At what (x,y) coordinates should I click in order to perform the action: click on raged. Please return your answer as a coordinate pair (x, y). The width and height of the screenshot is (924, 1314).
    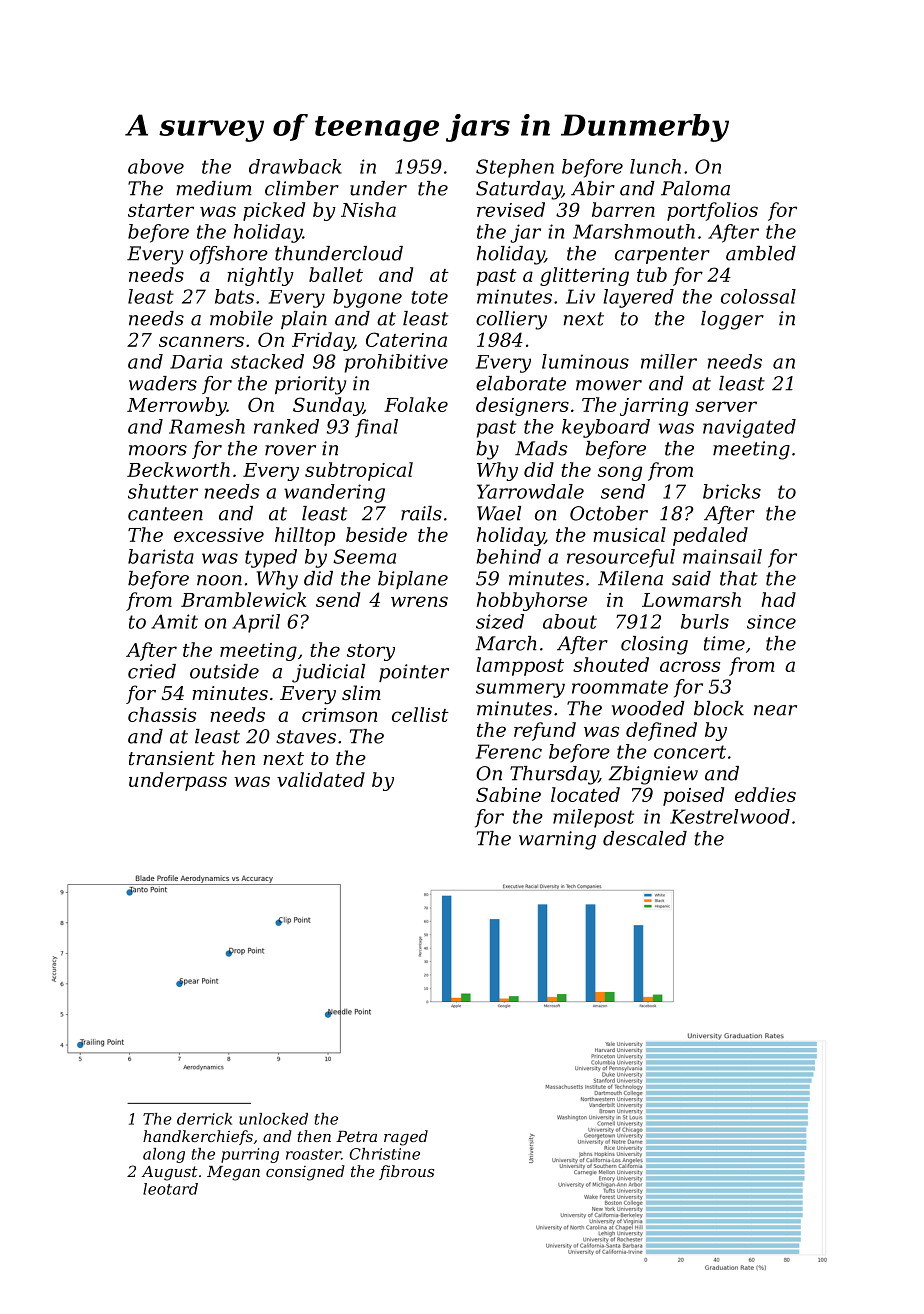
    Looking at the image, I should click on (406, 1138).
